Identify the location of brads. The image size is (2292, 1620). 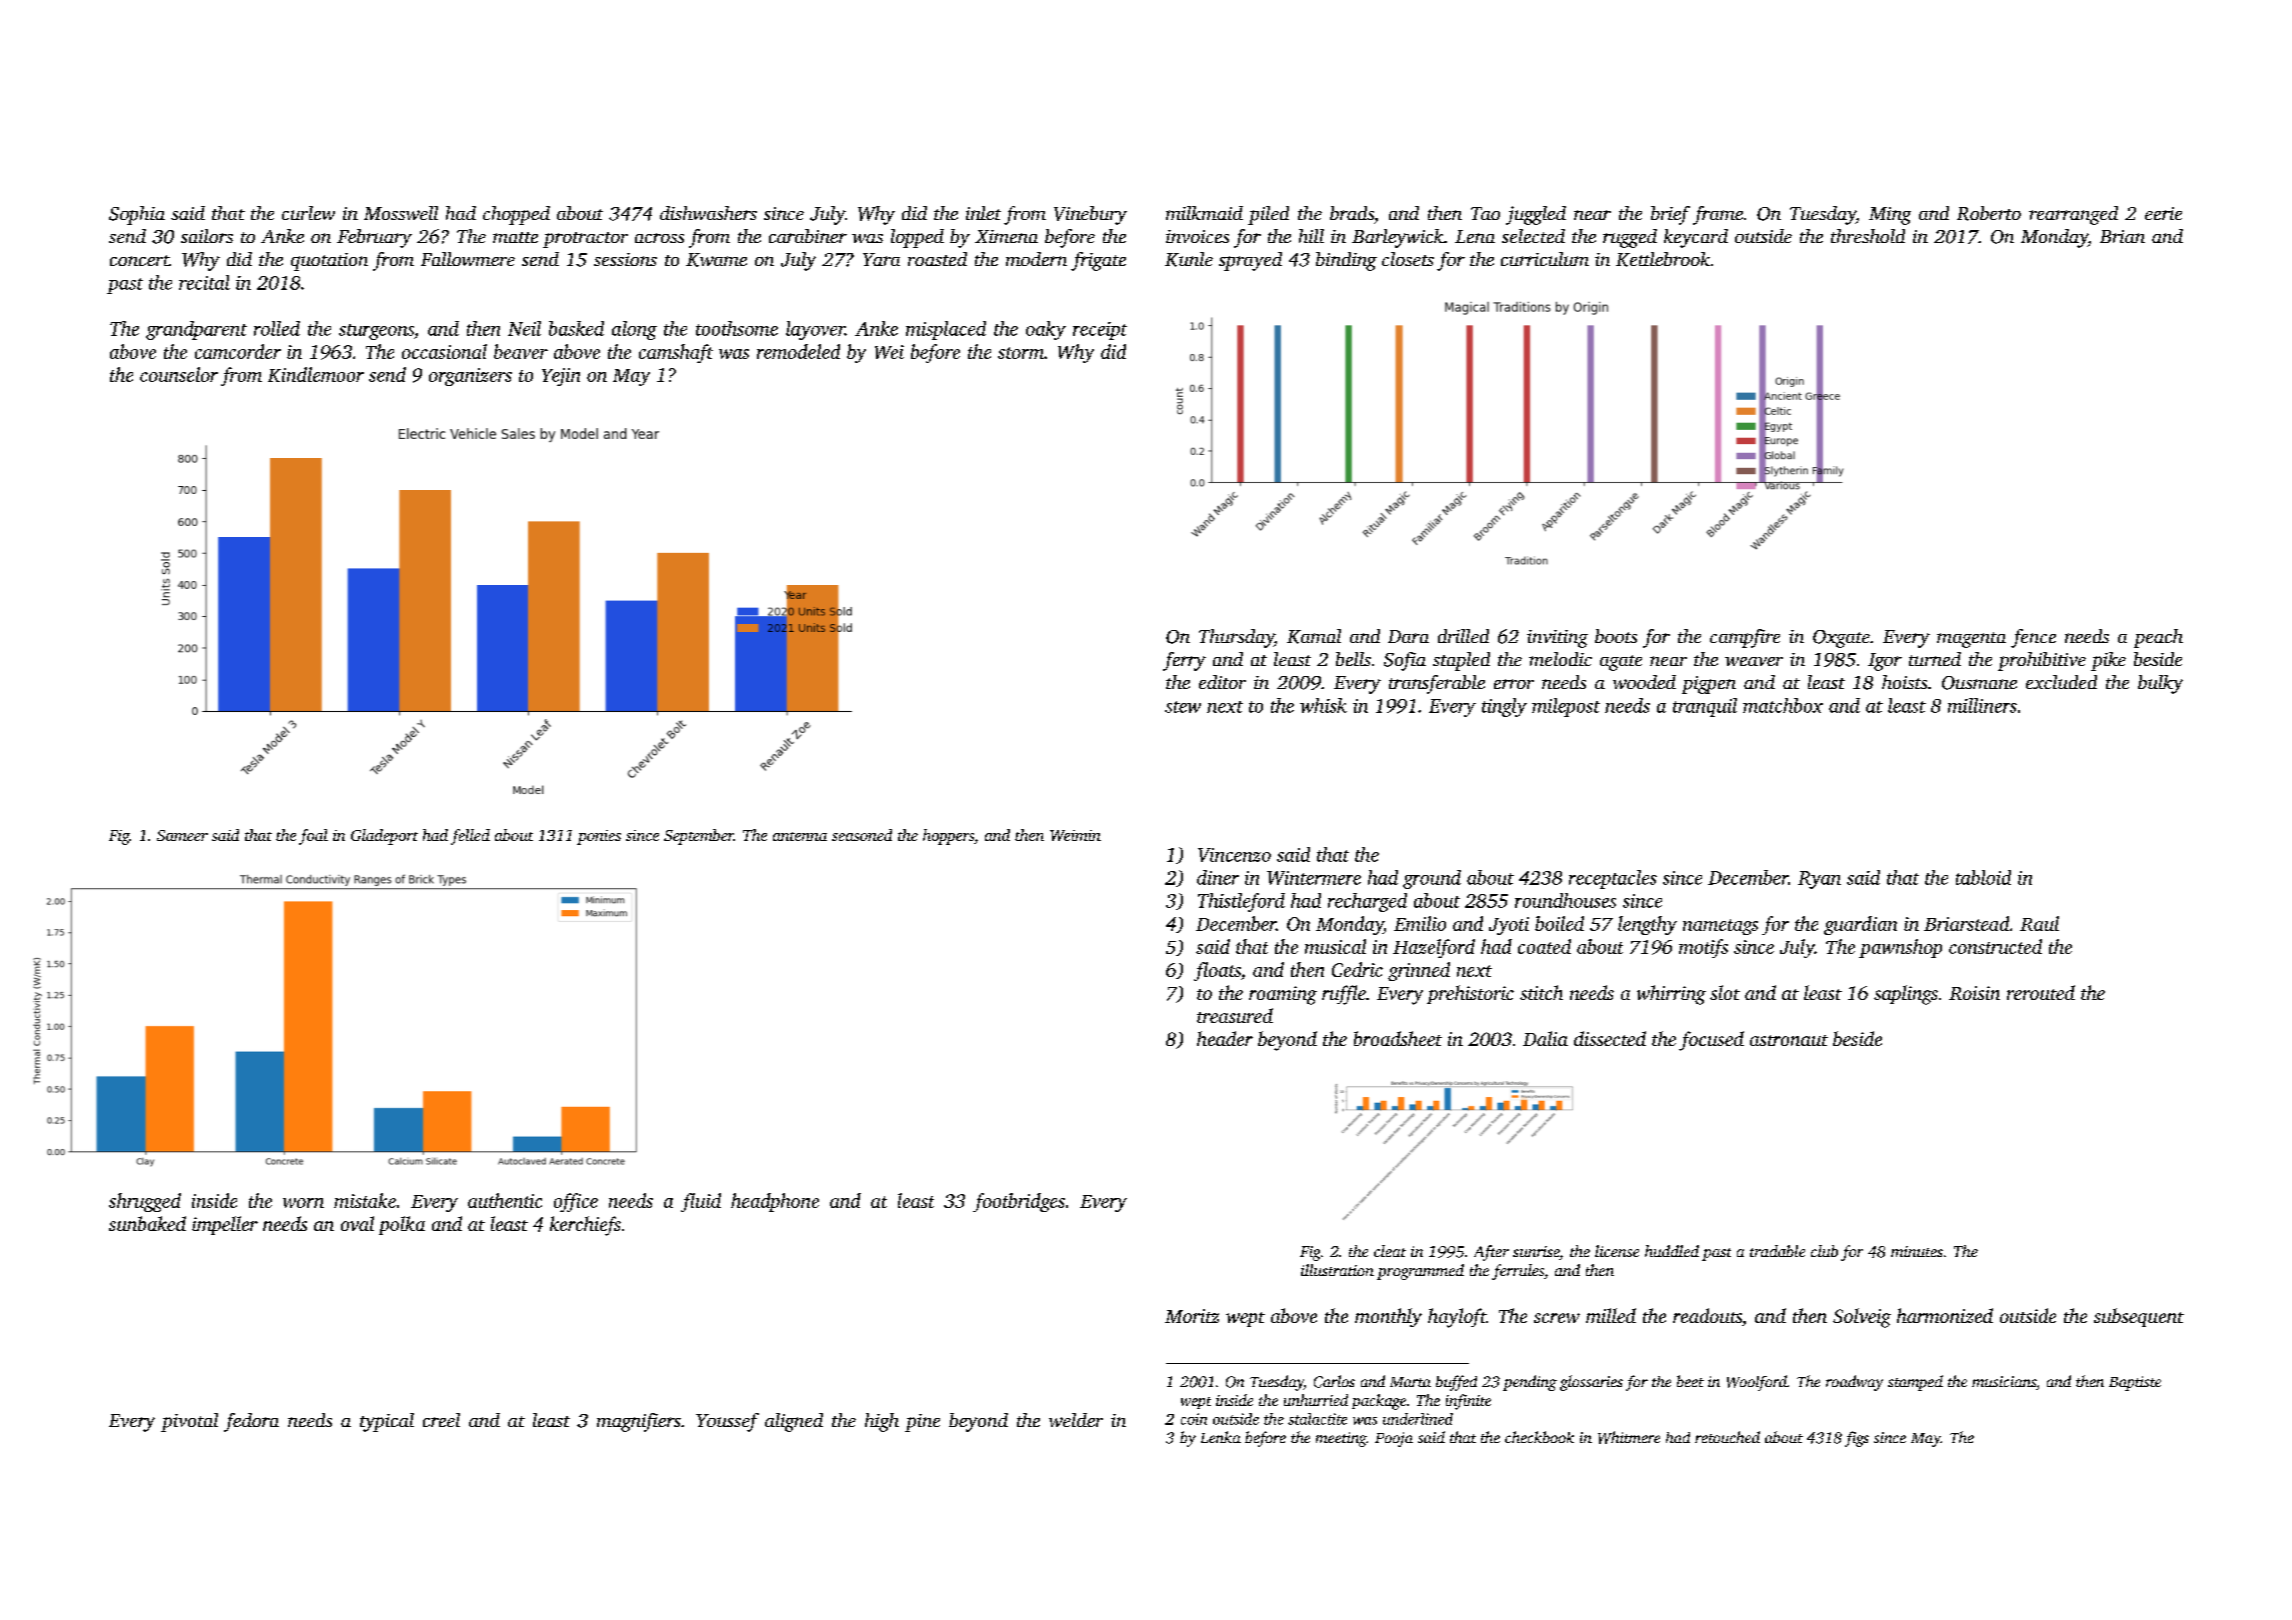
(1352, 213).
